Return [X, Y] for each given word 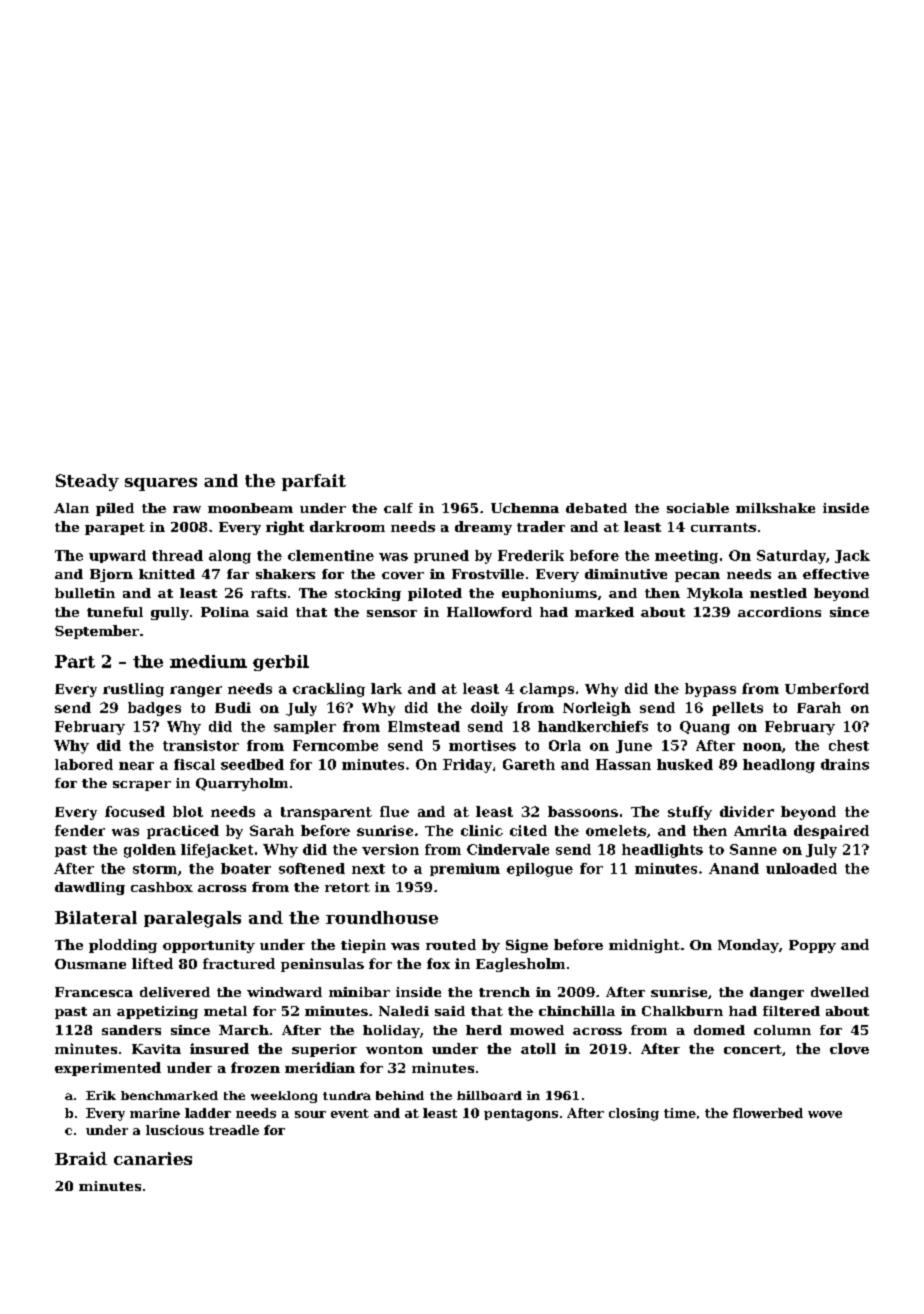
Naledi [404, 1011]
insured [219, 1048]
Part [75, 661]
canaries [153, 1158]
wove [825, 1114]
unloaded [801, 868]
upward [117, 556]
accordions [779, 612]
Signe [527, 946]
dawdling [90, 888]
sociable [698, 508]
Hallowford [489, 612]
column [782, 1030]
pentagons [521, 1115]
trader [541, 526]
